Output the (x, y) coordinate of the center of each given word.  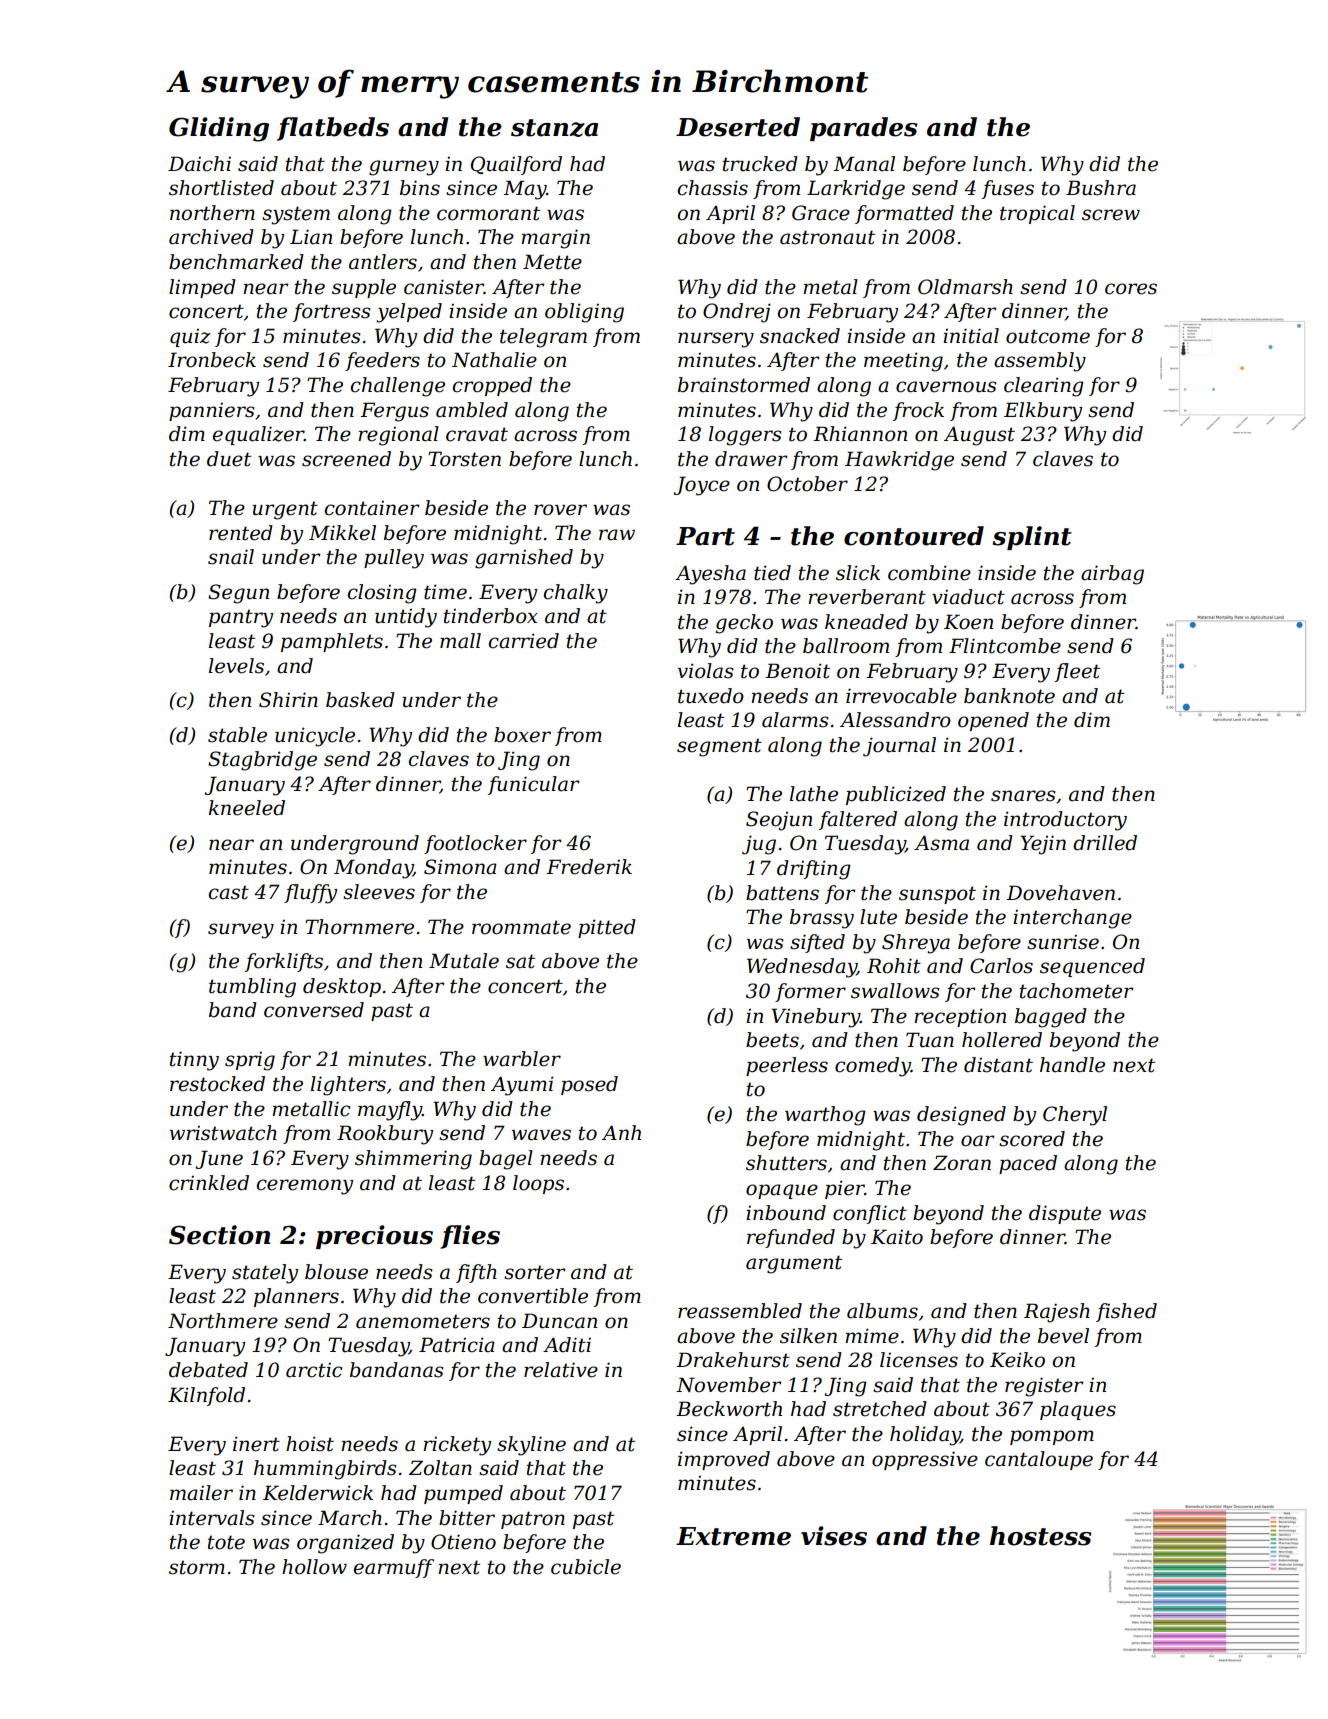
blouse (336, 1272)
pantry (241, 618)
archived (211, 237)
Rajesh (1057, 1313)
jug (759, 845)
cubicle (586, 1567)
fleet (1077, 672)
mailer (201, 1493)
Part (705, 536)
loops (538, 1184)
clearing (1044, 387)
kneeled (247, 808)
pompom (1052, 1437)
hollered (1002, 1040)
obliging (584, 313)
